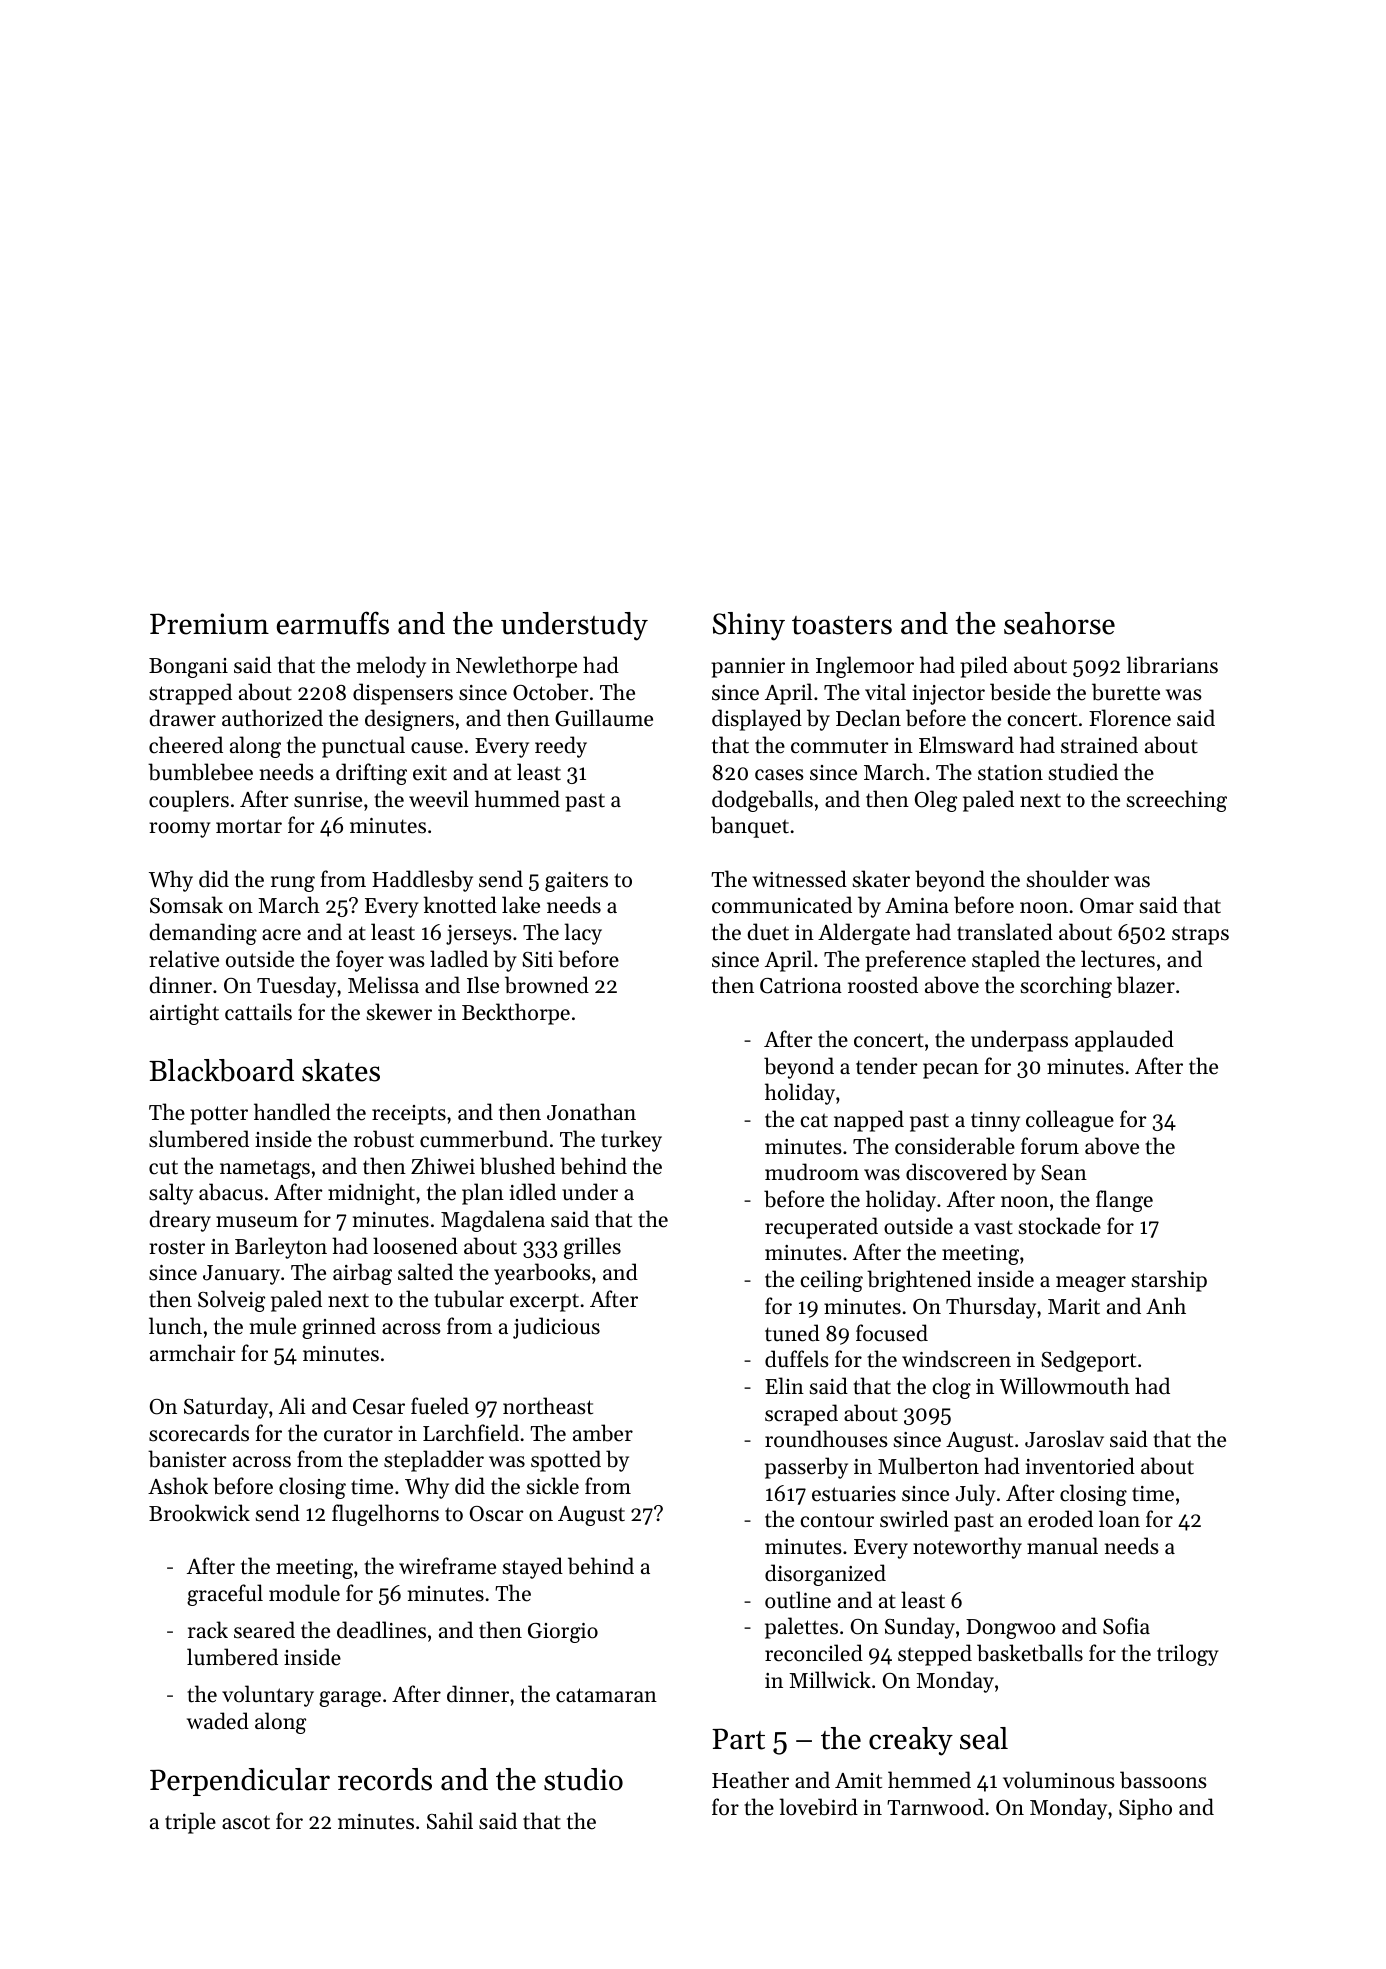  Describe the element at coordinates (385, 1515) in the image. I see `flugelhorns` at that location.
